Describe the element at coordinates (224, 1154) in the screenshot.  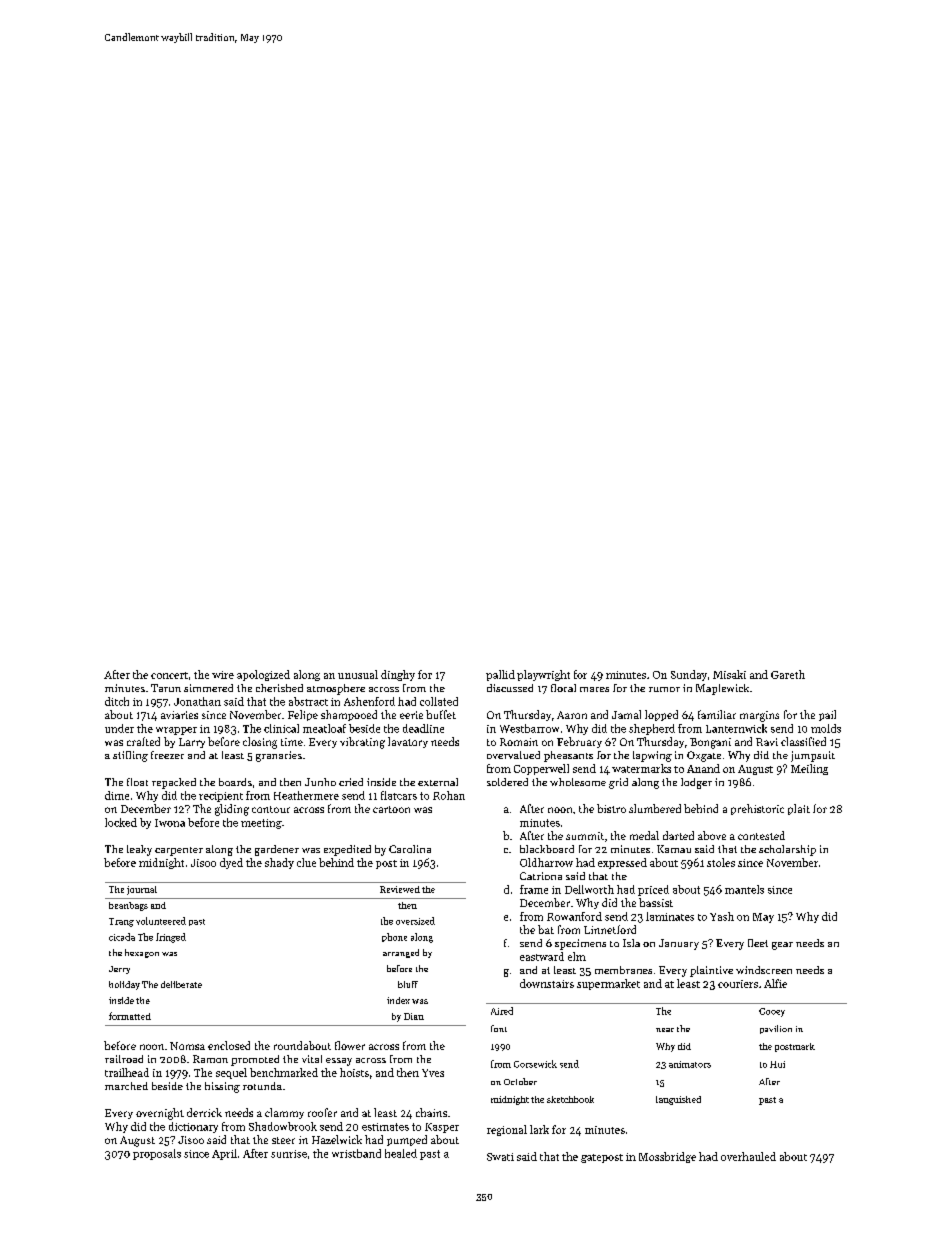
I see `April` at that location.
